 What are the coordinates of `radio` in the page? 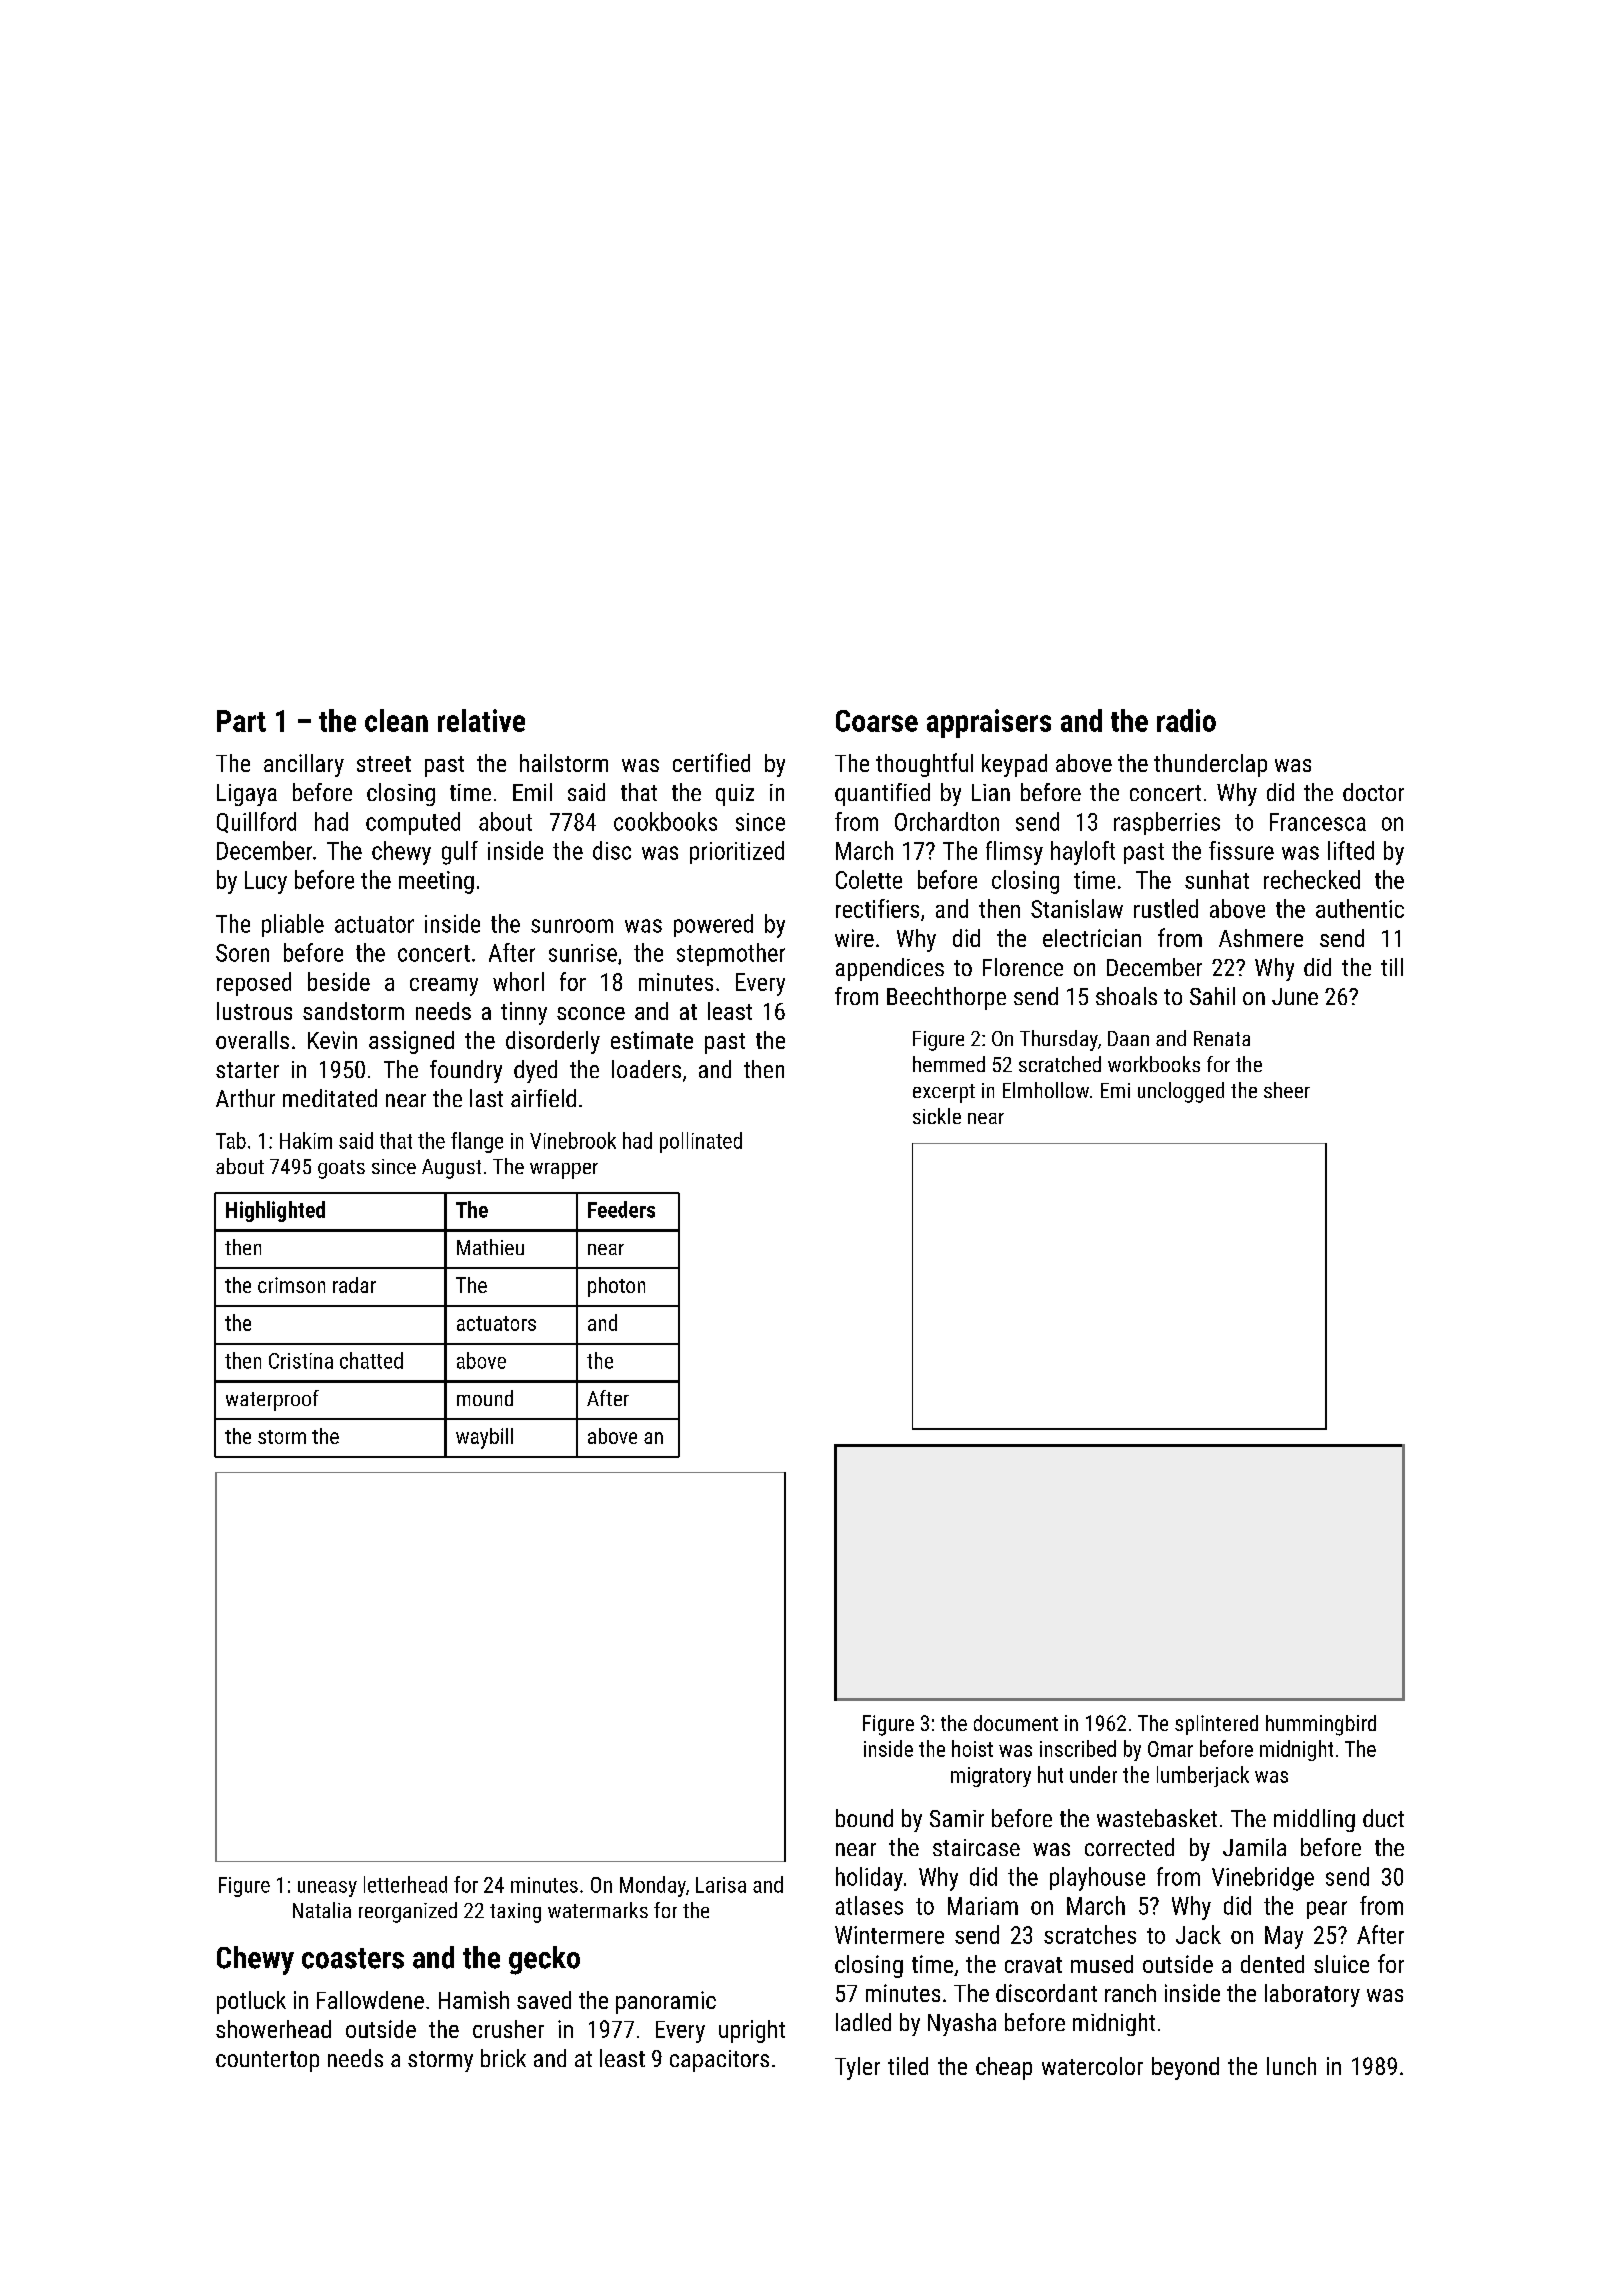 It's located at (1186, 720).
